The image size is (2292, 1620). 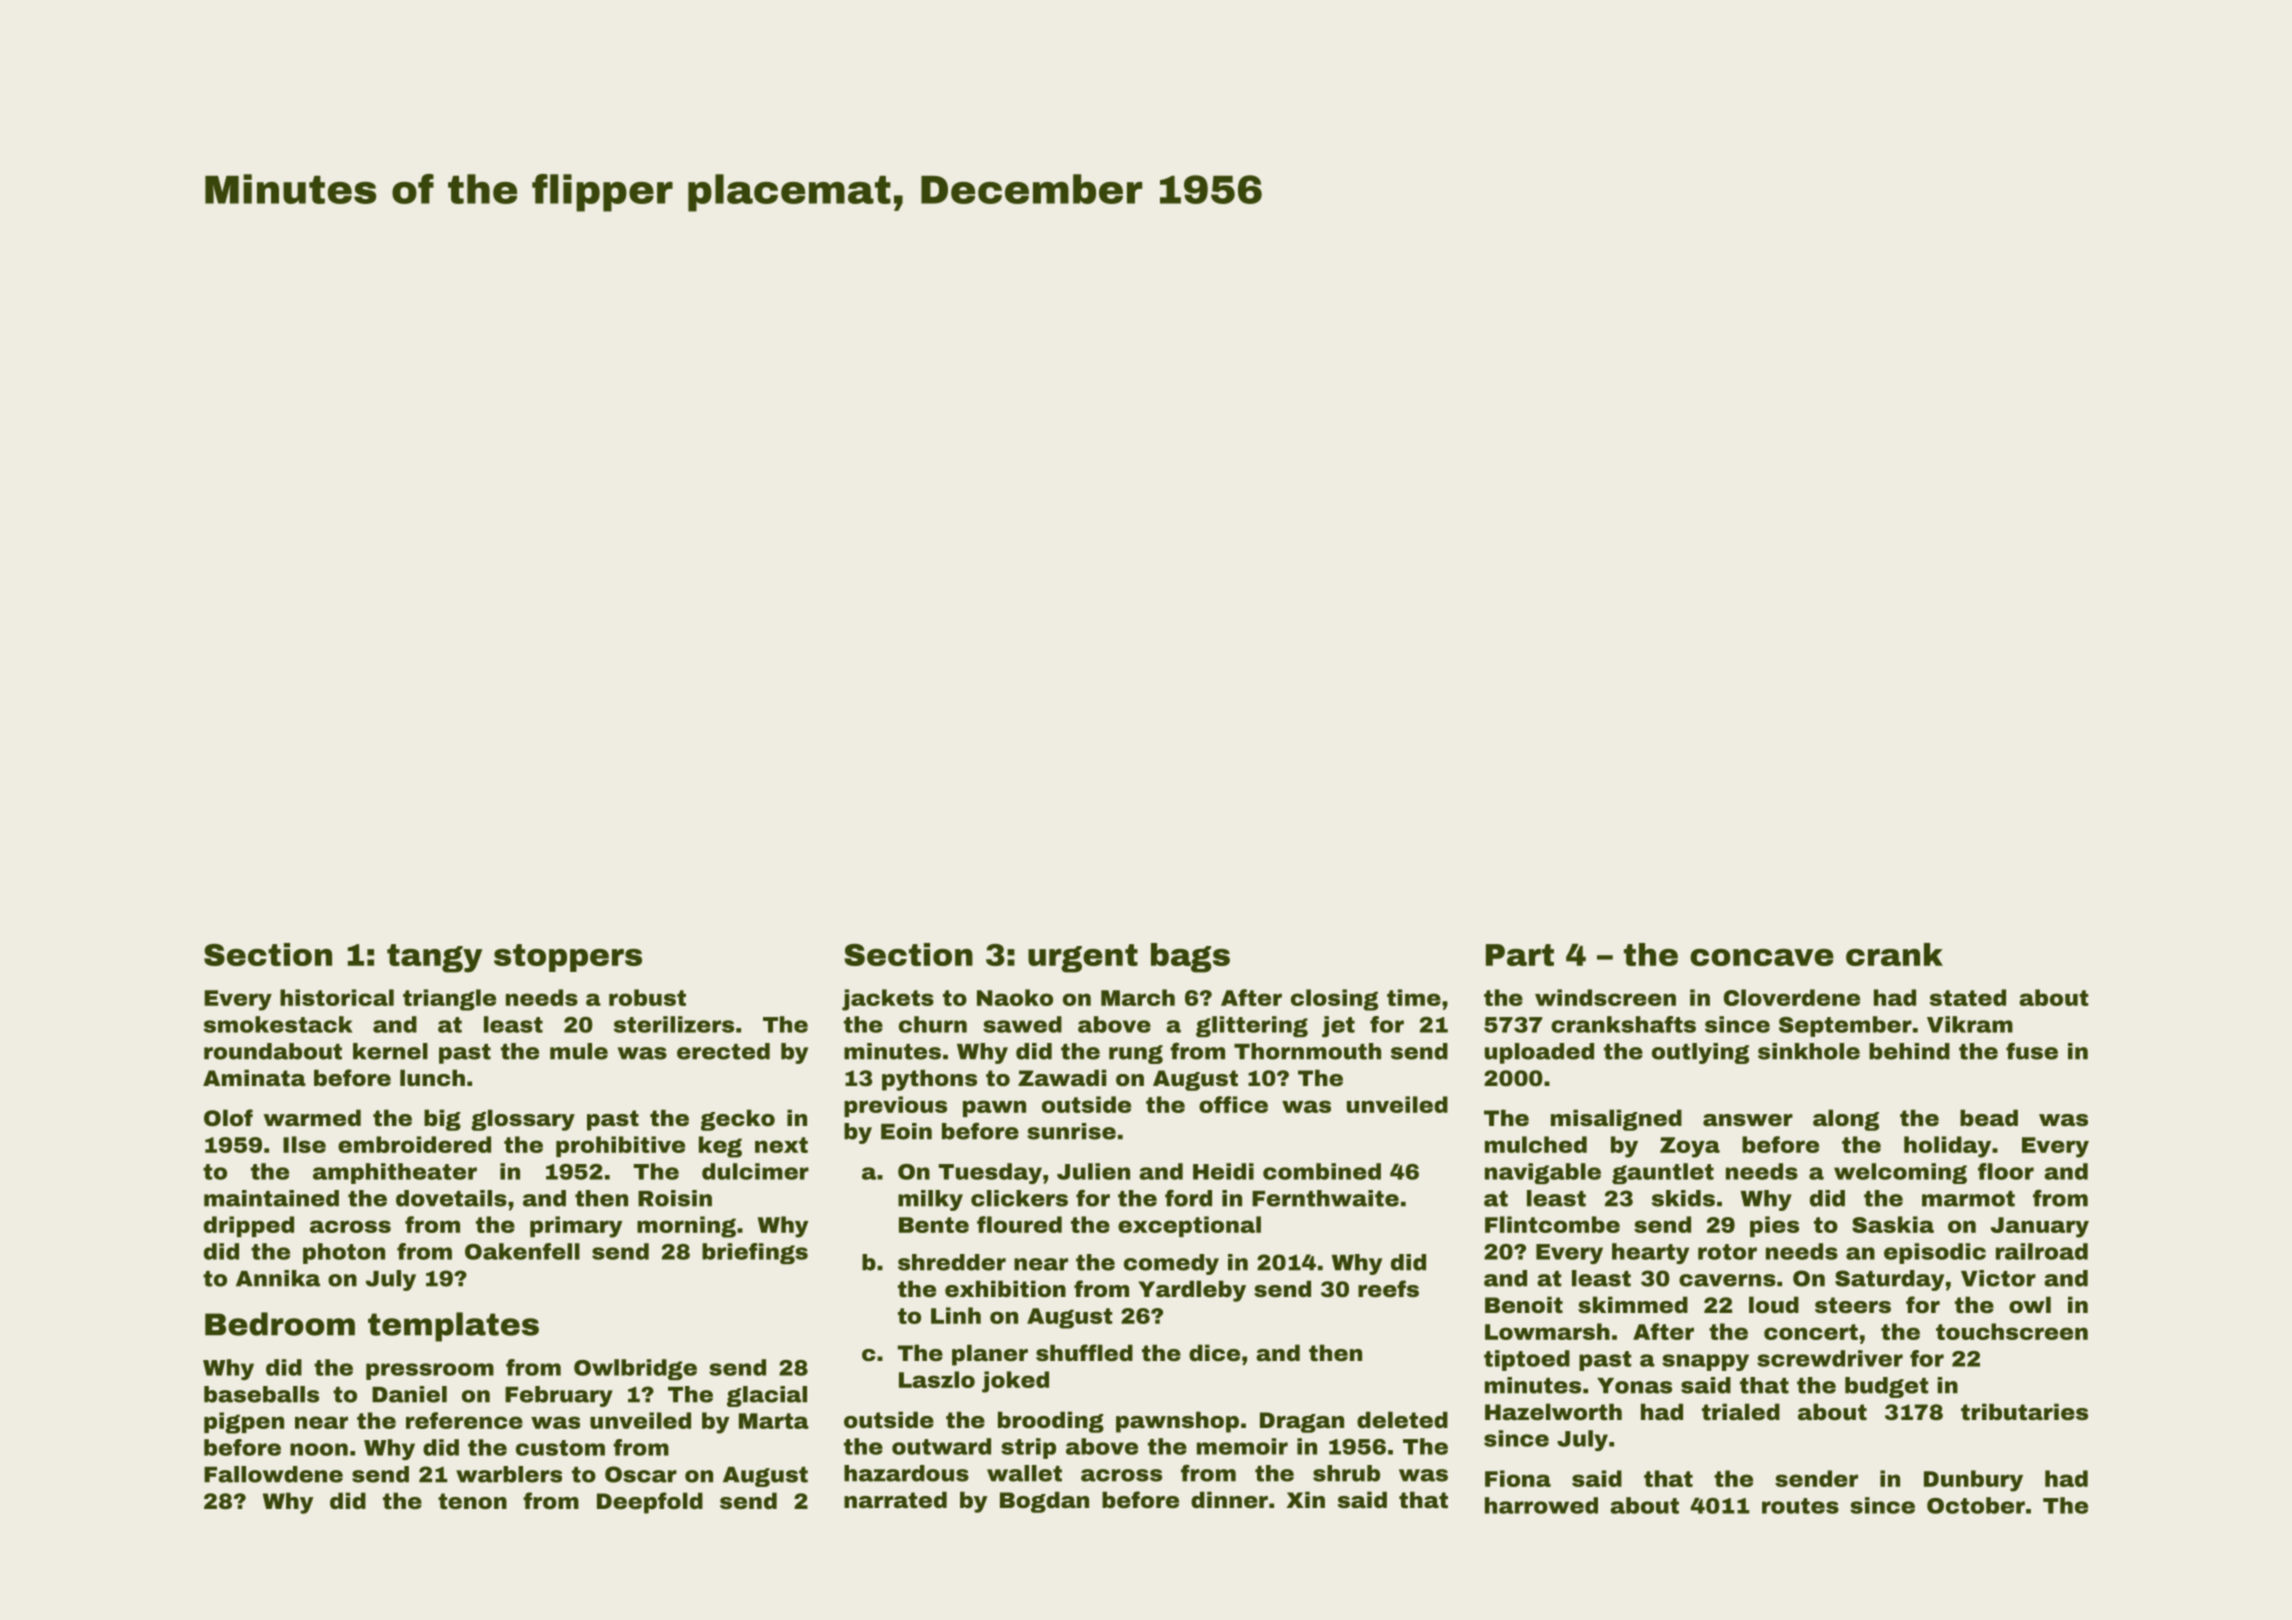 I want to click on reefs, so click(x=1388, y=1288).
